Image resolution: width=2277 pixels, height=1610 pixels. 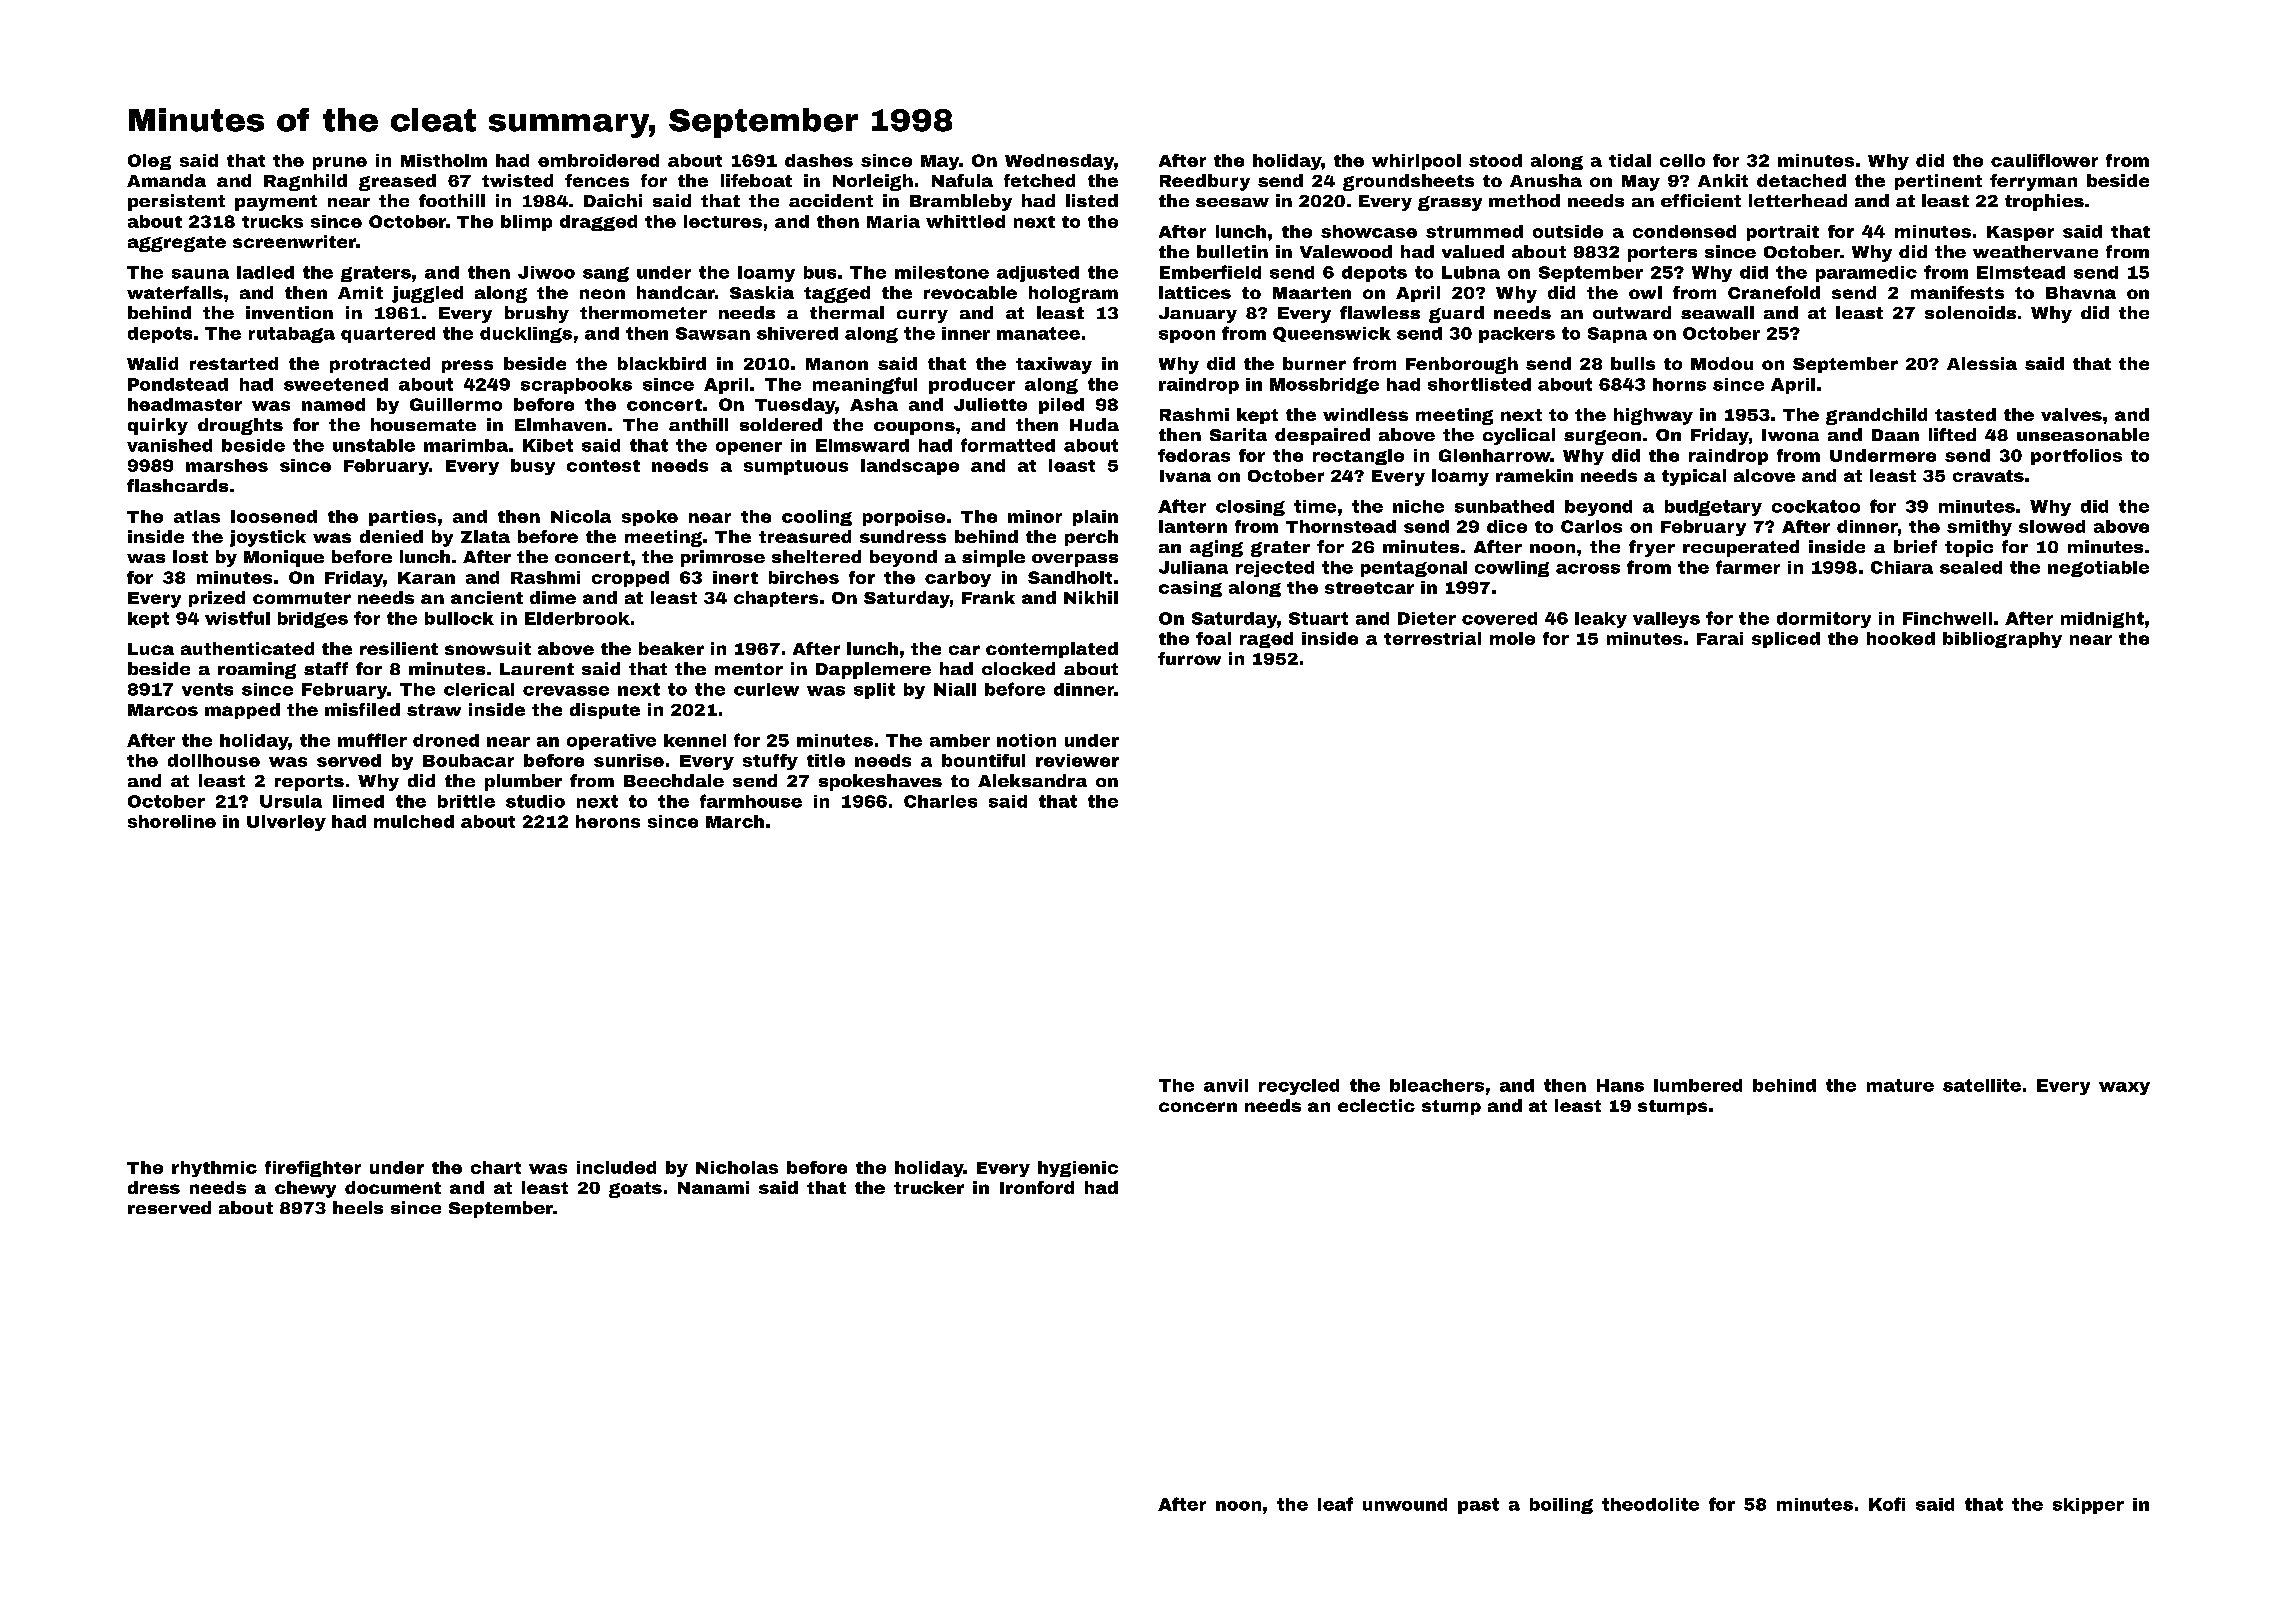 I want to click on Iwona, so click(x=1790, y=435).
